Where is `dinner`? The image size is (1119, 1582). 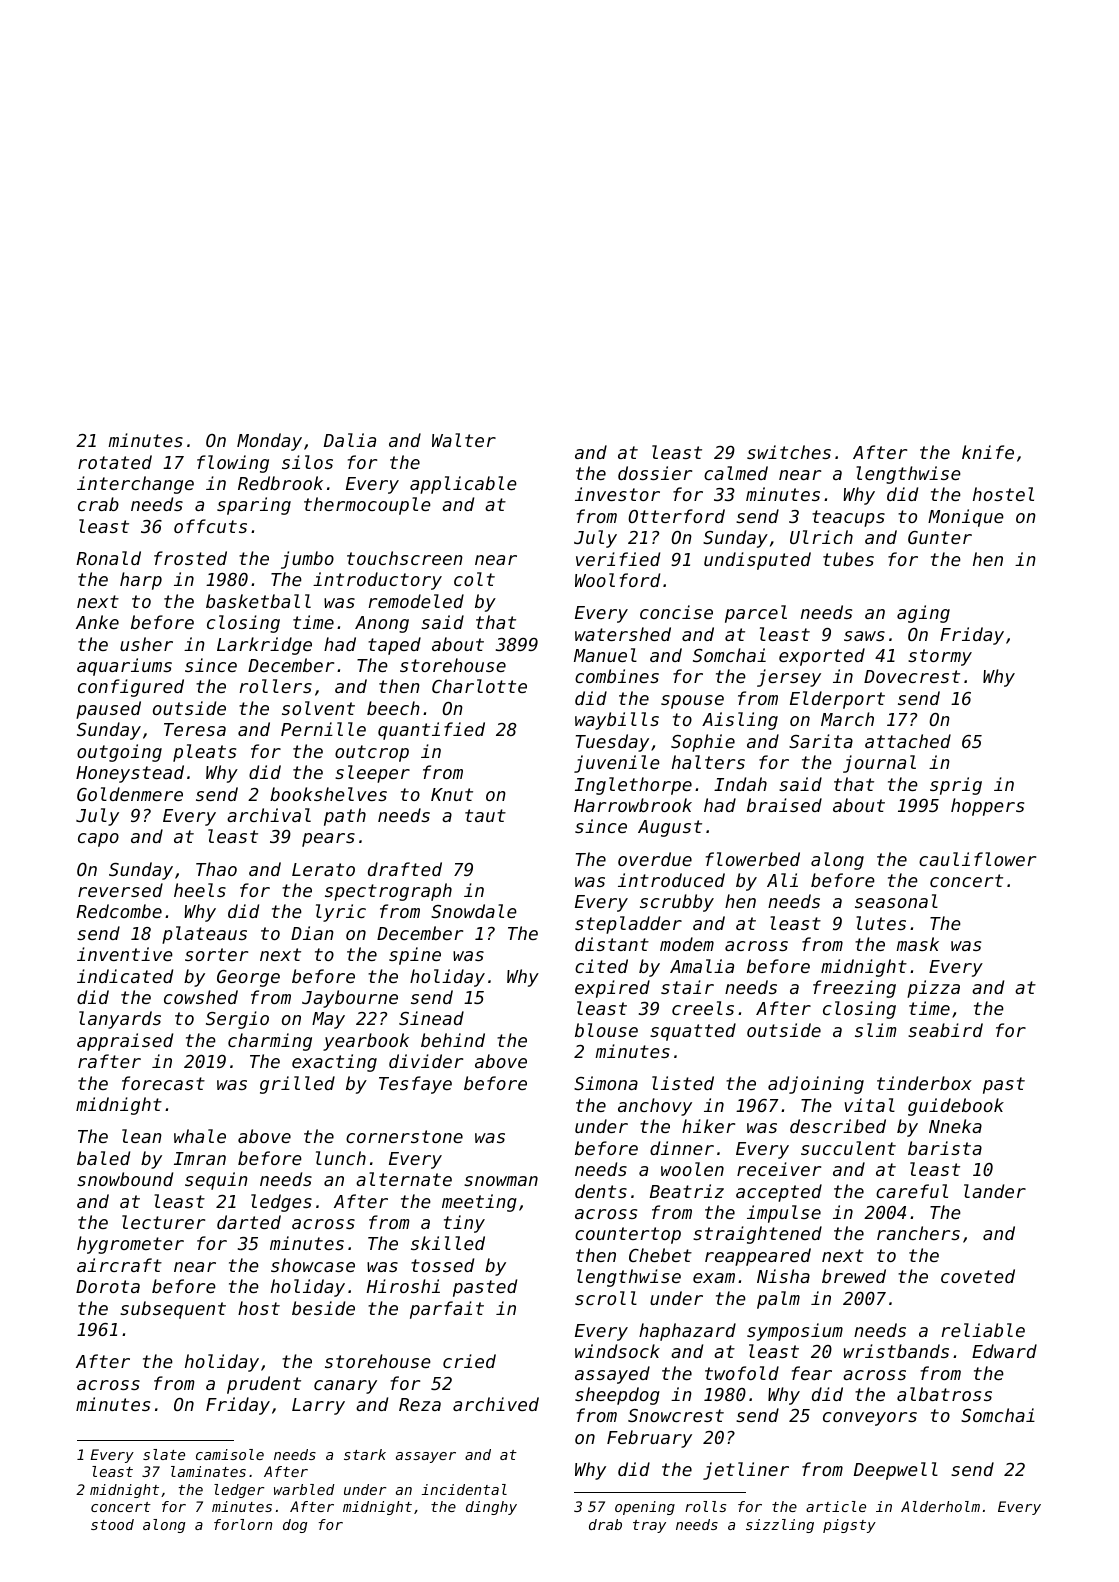
dinner is located at coordinates (682, 1148).
